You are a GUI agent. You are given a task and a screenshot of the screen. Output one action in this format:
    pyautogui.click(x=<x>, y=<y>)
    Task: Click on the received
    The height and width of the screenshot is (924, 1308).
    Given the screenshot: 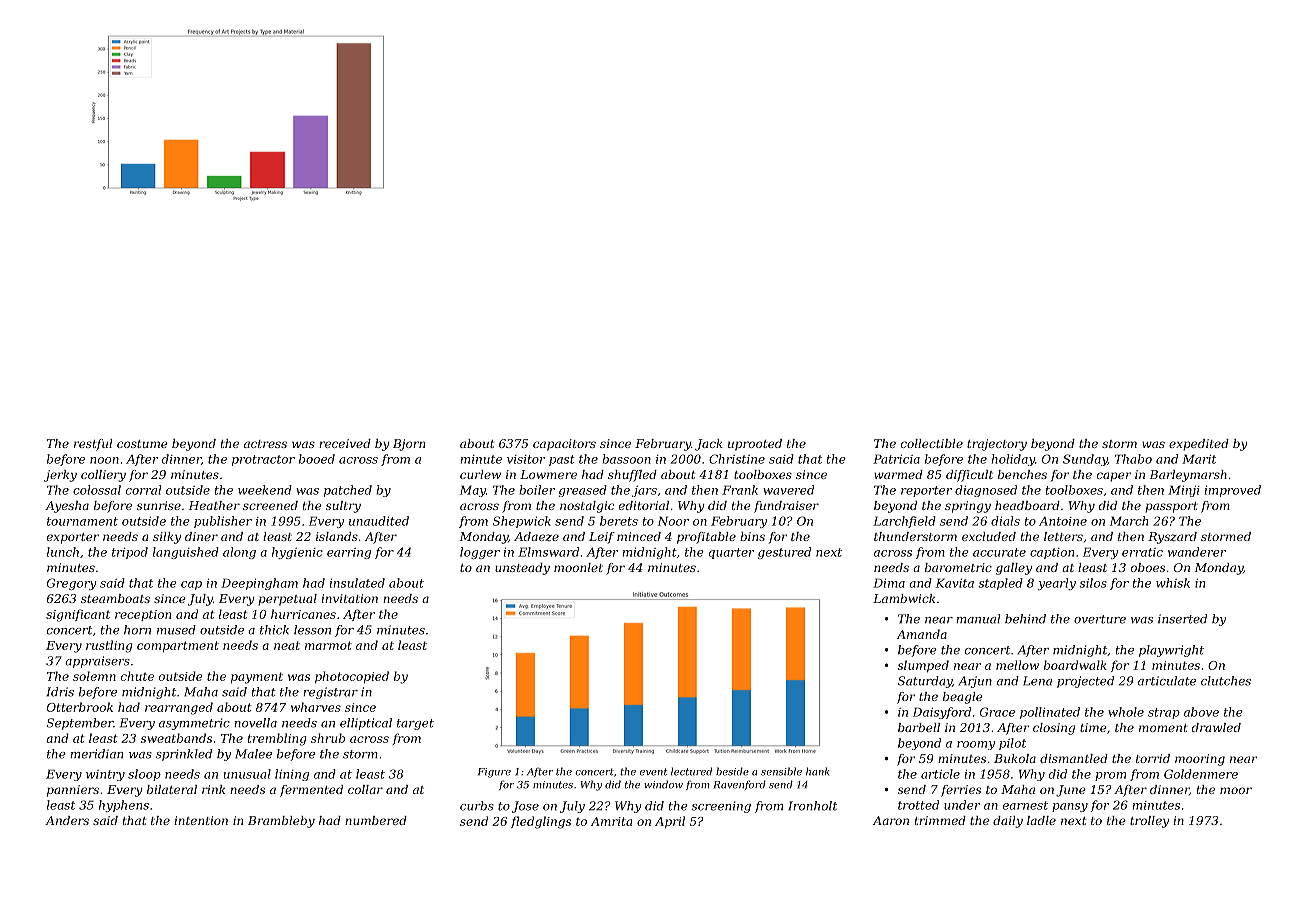 What is the action you would take?
    pyautogui.click(x=345, y=443)
